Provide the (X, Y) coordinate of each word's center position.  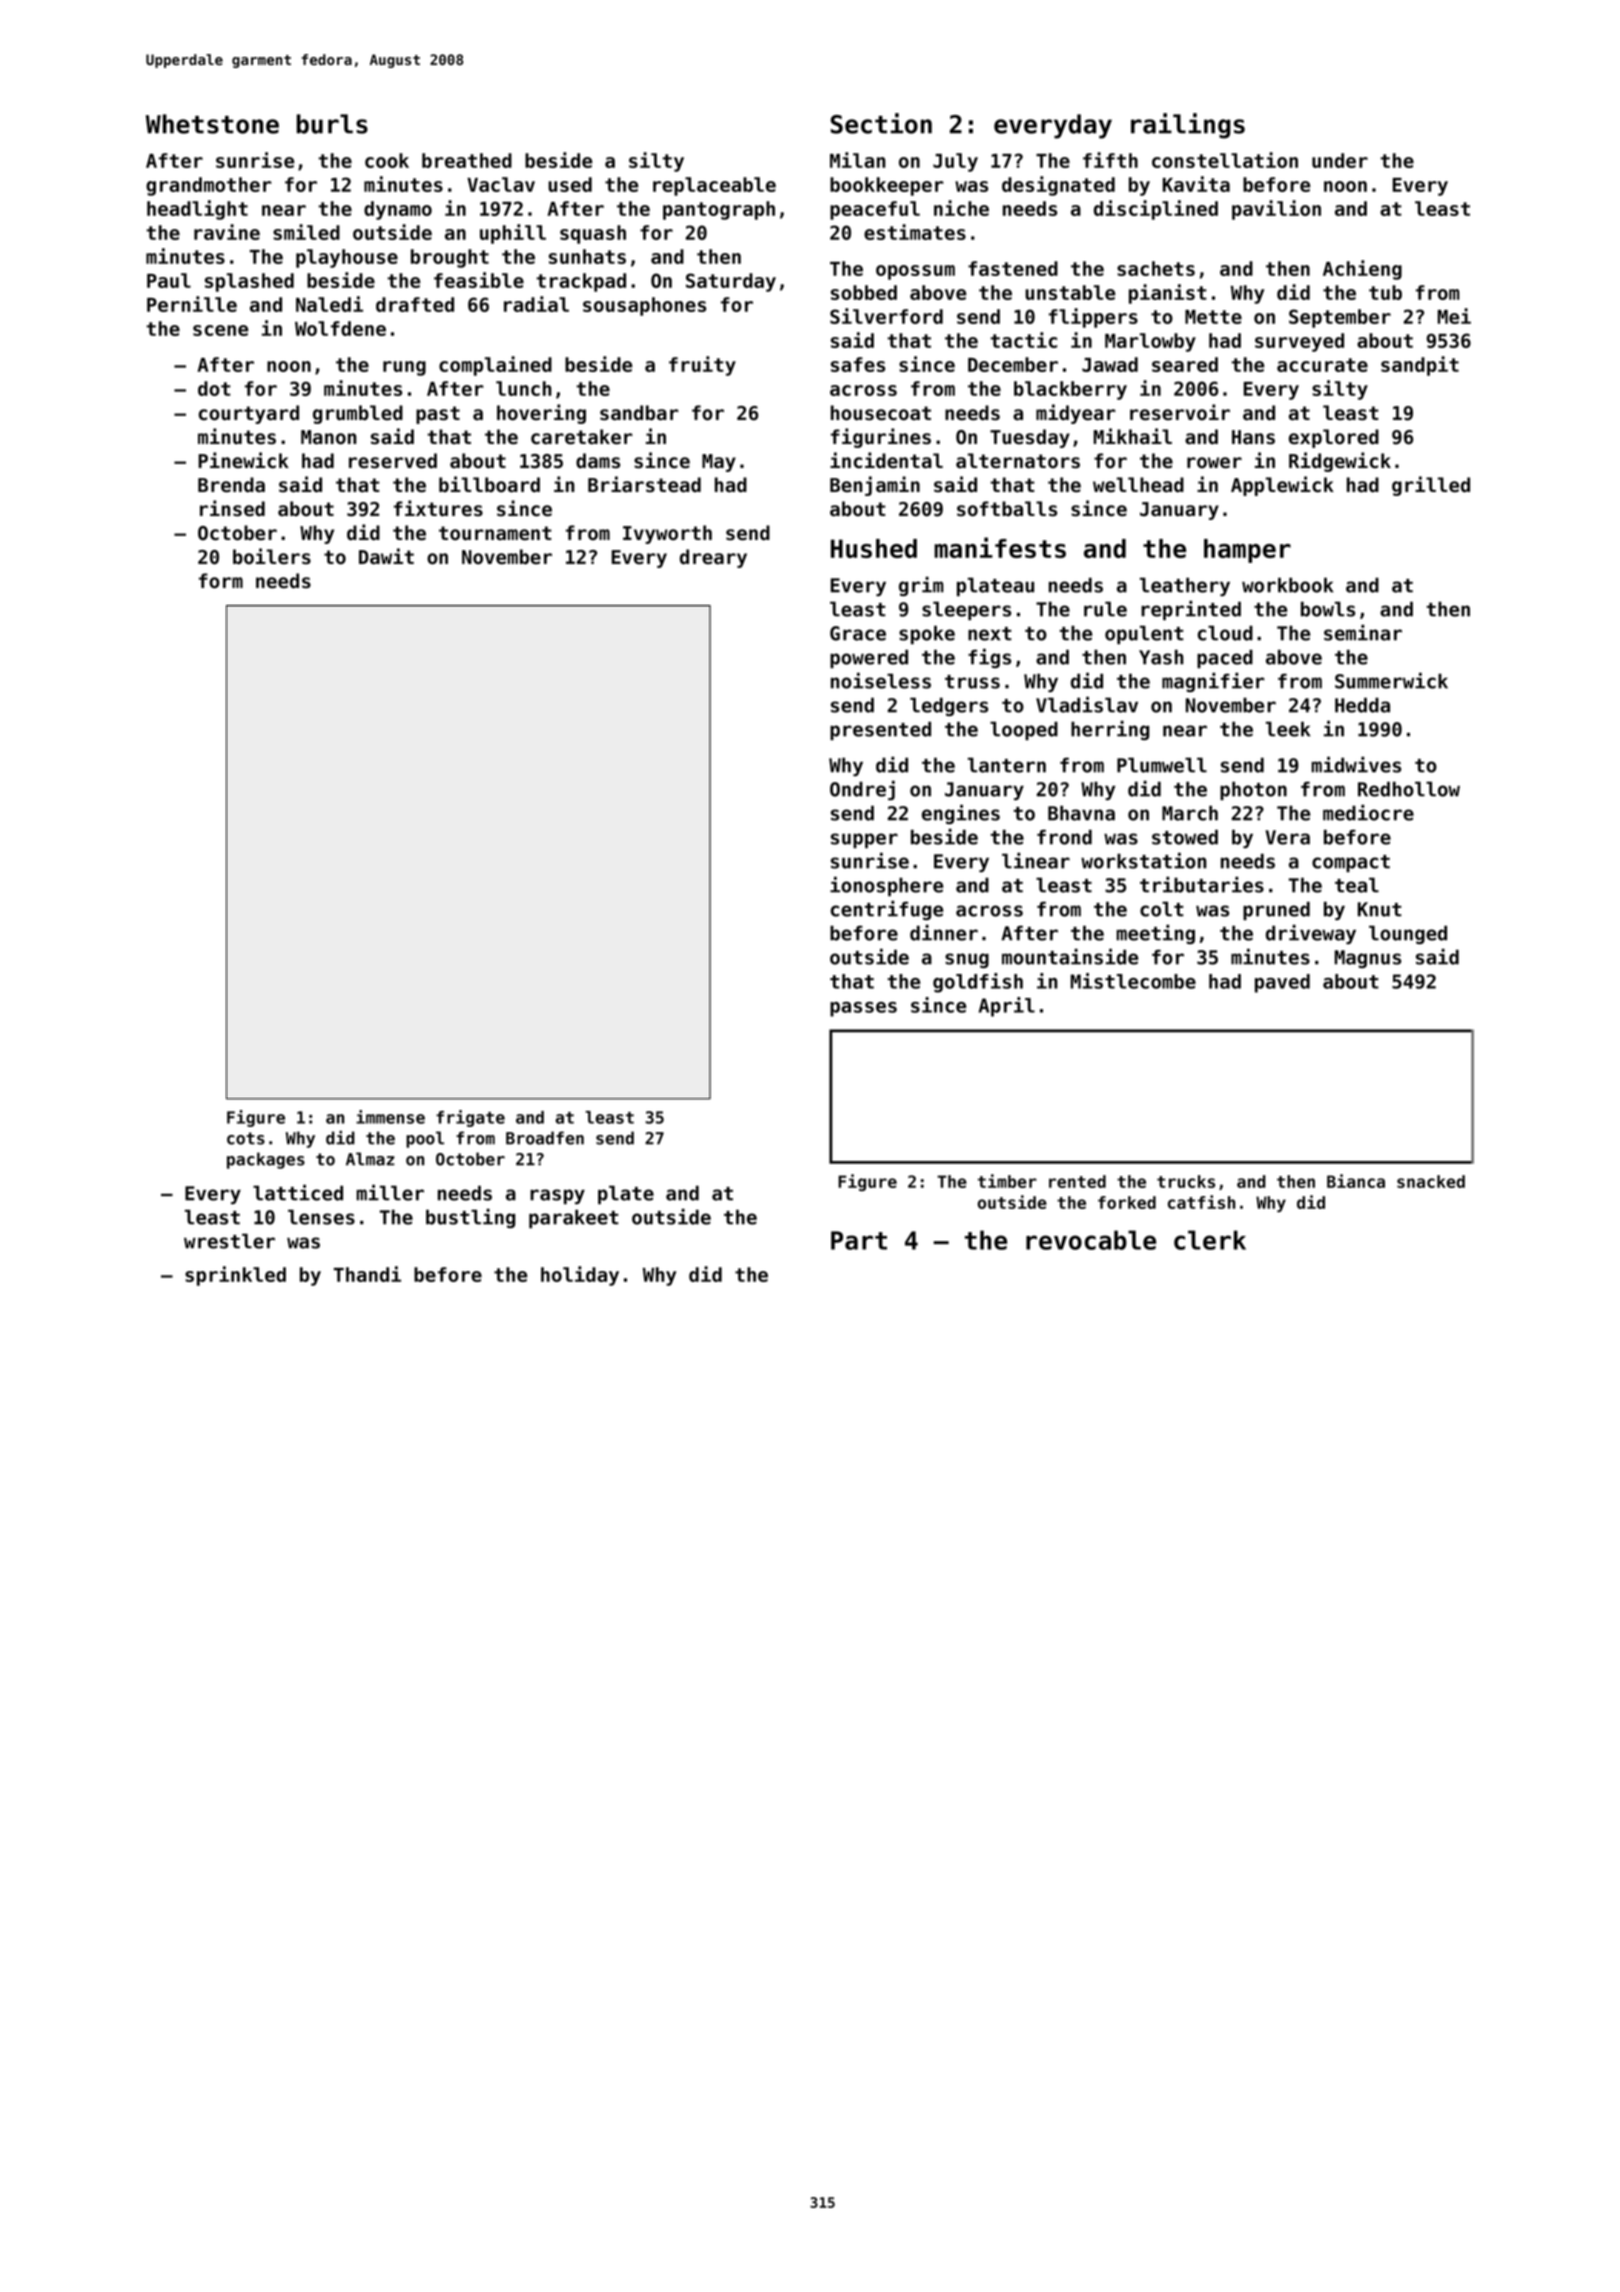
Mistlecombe (1133, 981)
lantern (1007, 765)
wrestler (229, 1241)
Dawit (386, 556)
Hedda (1362, 705)
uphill (513, 234)
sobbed (864, 292)
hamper (1247, 551)
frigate (470, 1118)
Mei (1454, 316)
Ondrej (862, 790)
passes (863, 1009)
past (438, 415)
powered (869, 658)
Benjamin (875, 486)
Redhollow (1409, 789)
